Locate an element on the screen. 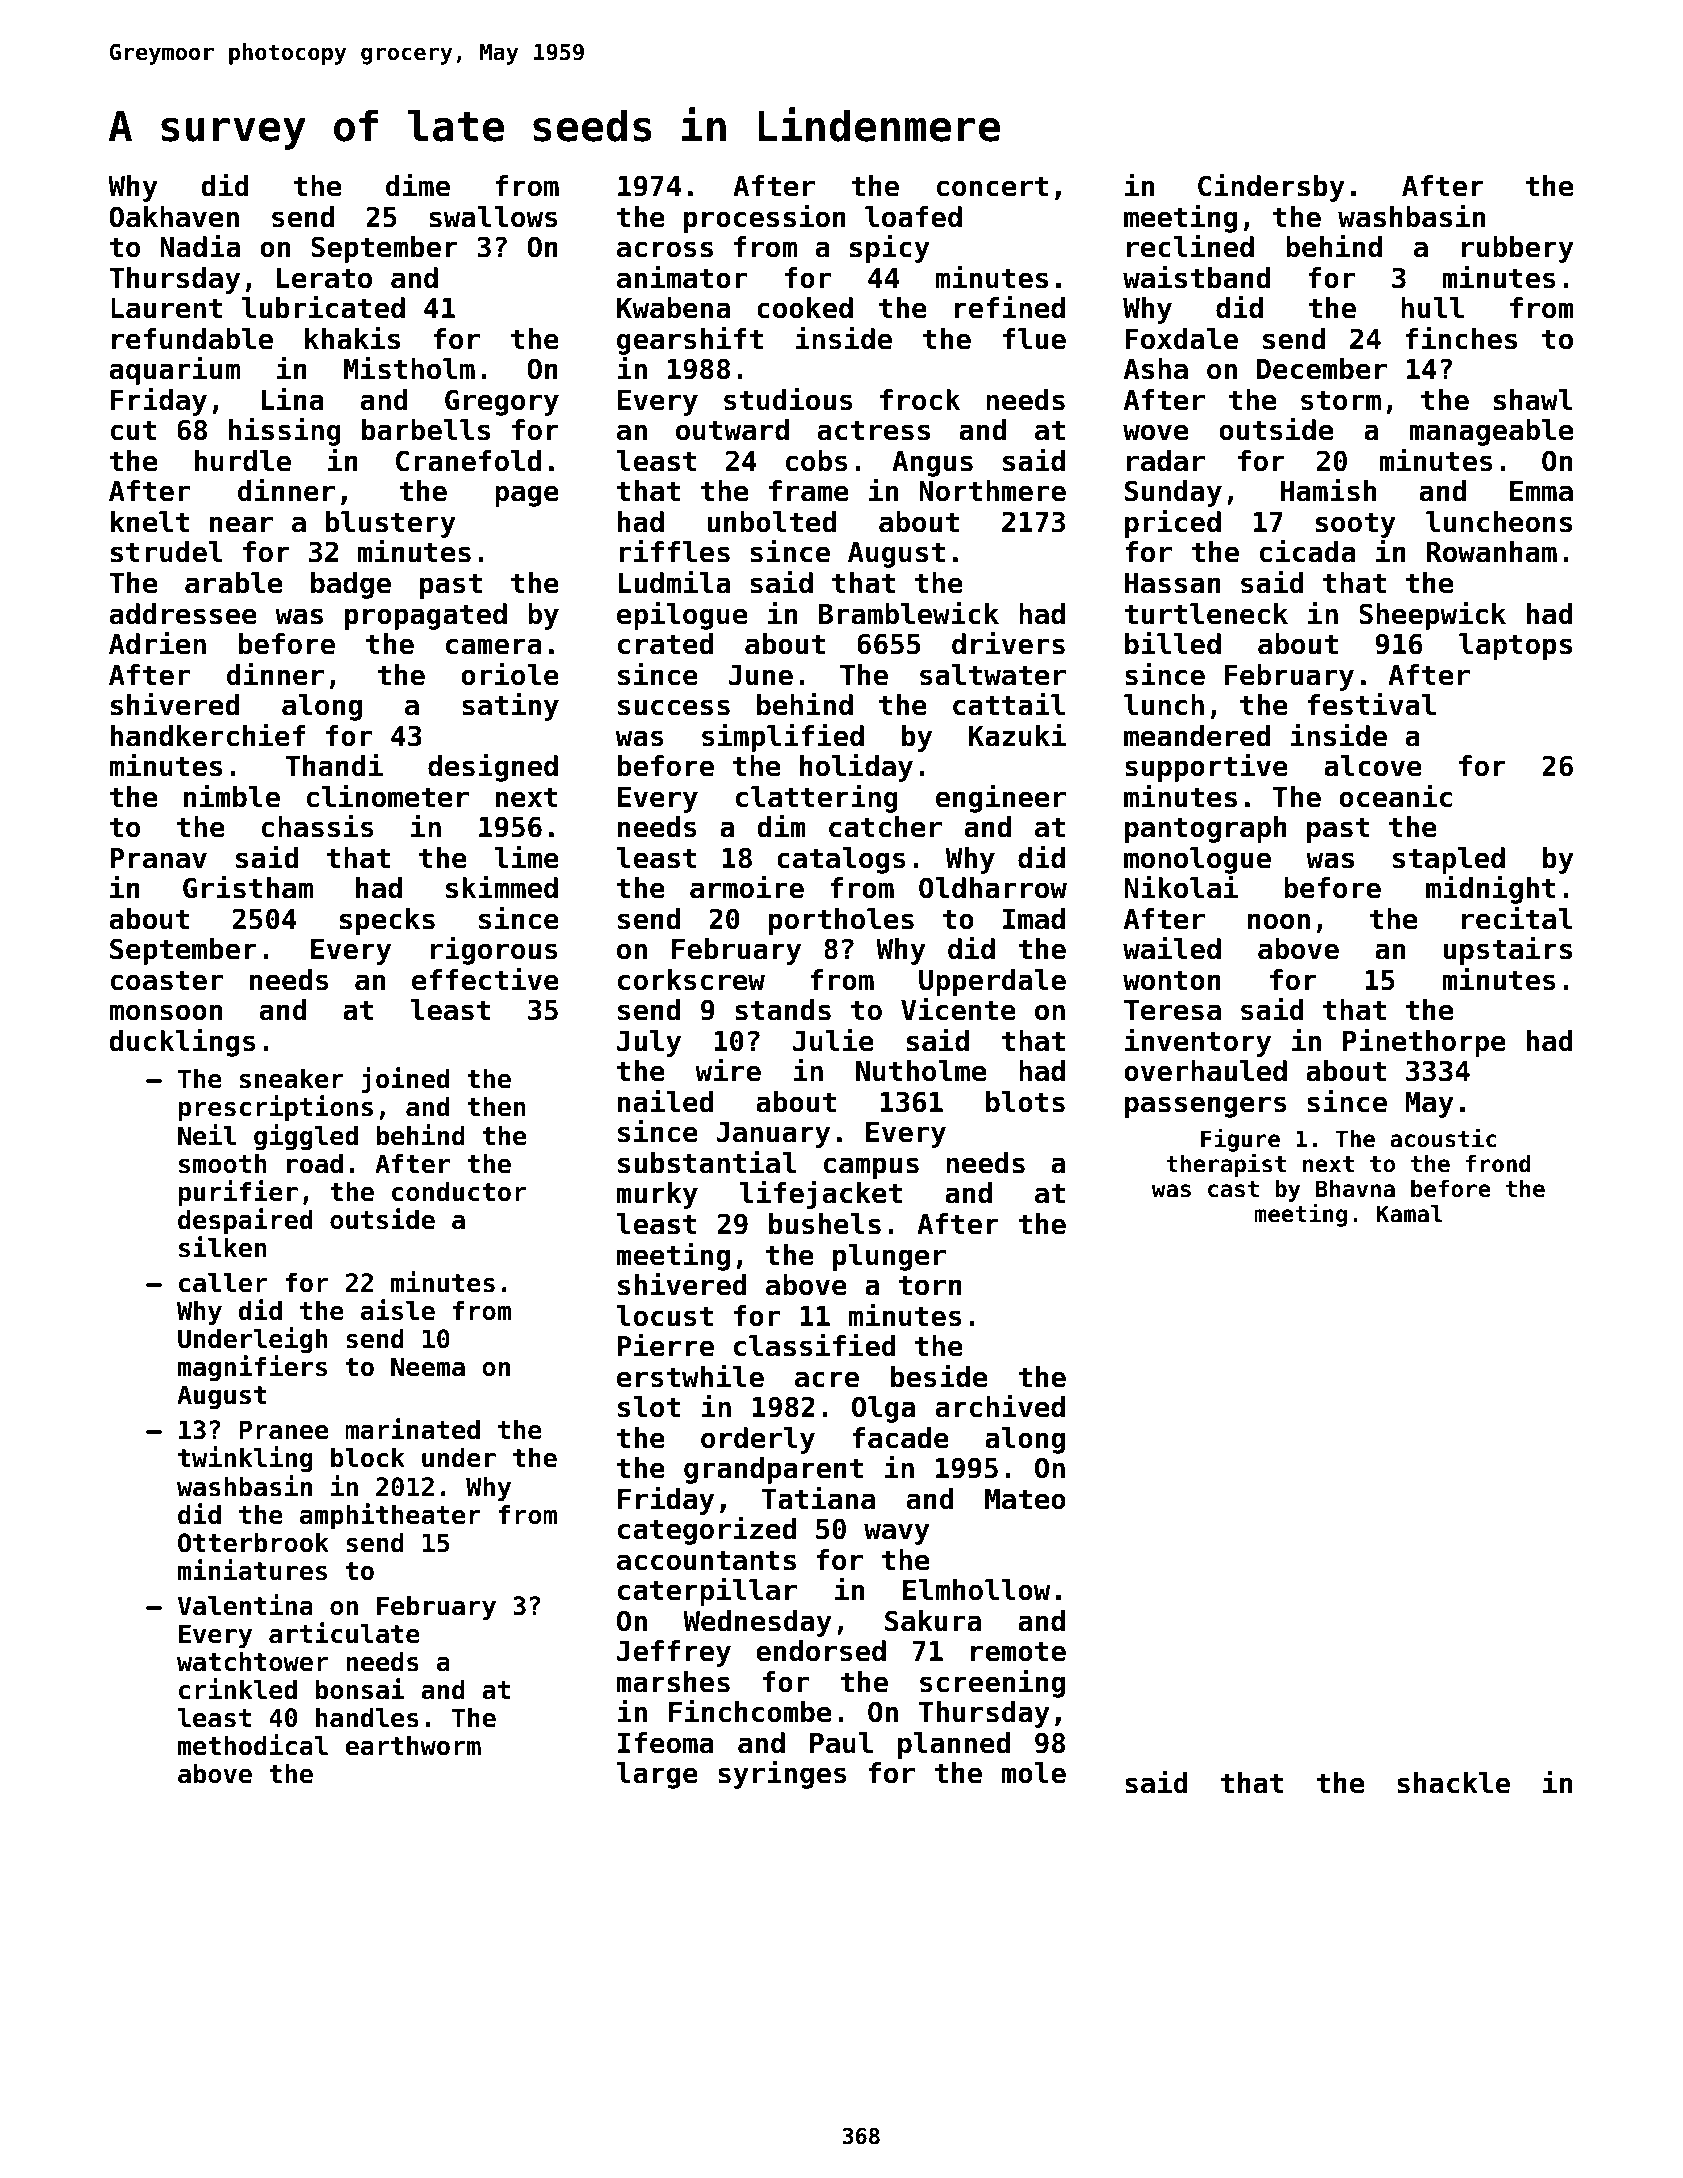 This screenshot has height=2178, width=1683. lime is located at coordinates (526, 857).
